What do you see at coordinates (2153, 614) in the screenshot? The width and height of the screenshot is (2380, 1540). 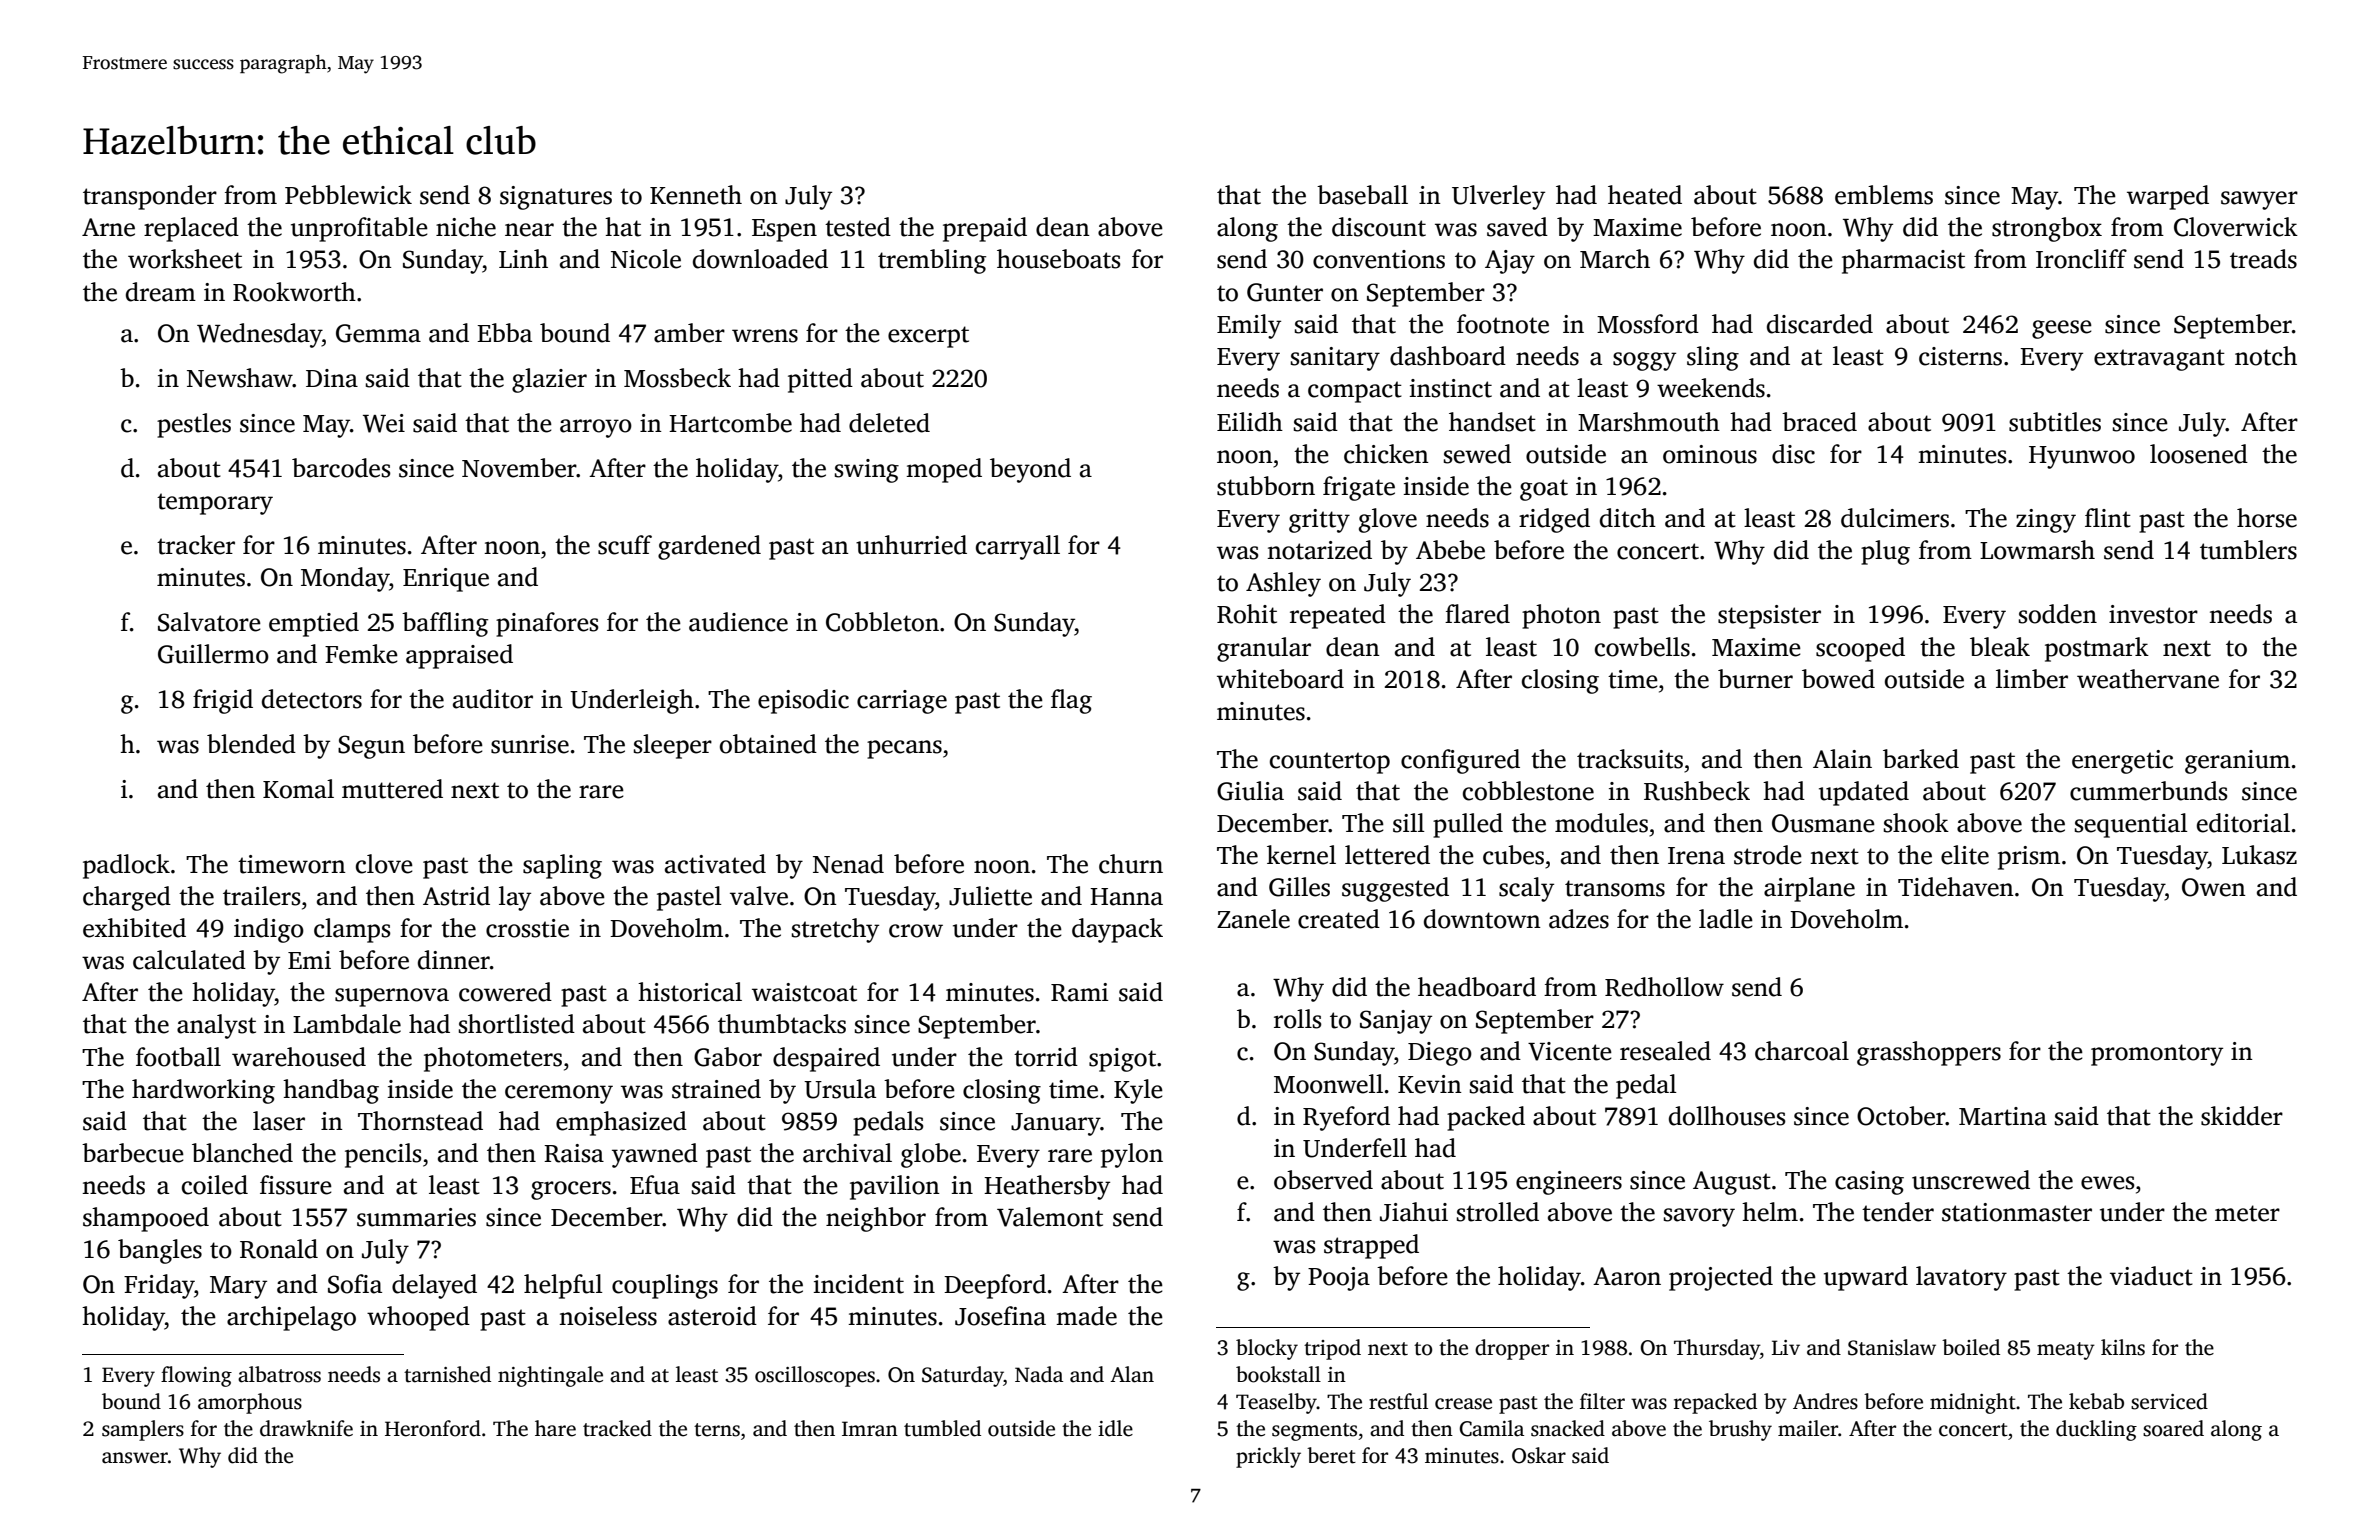 I see `investor` at bounding box center [2153, 614].
